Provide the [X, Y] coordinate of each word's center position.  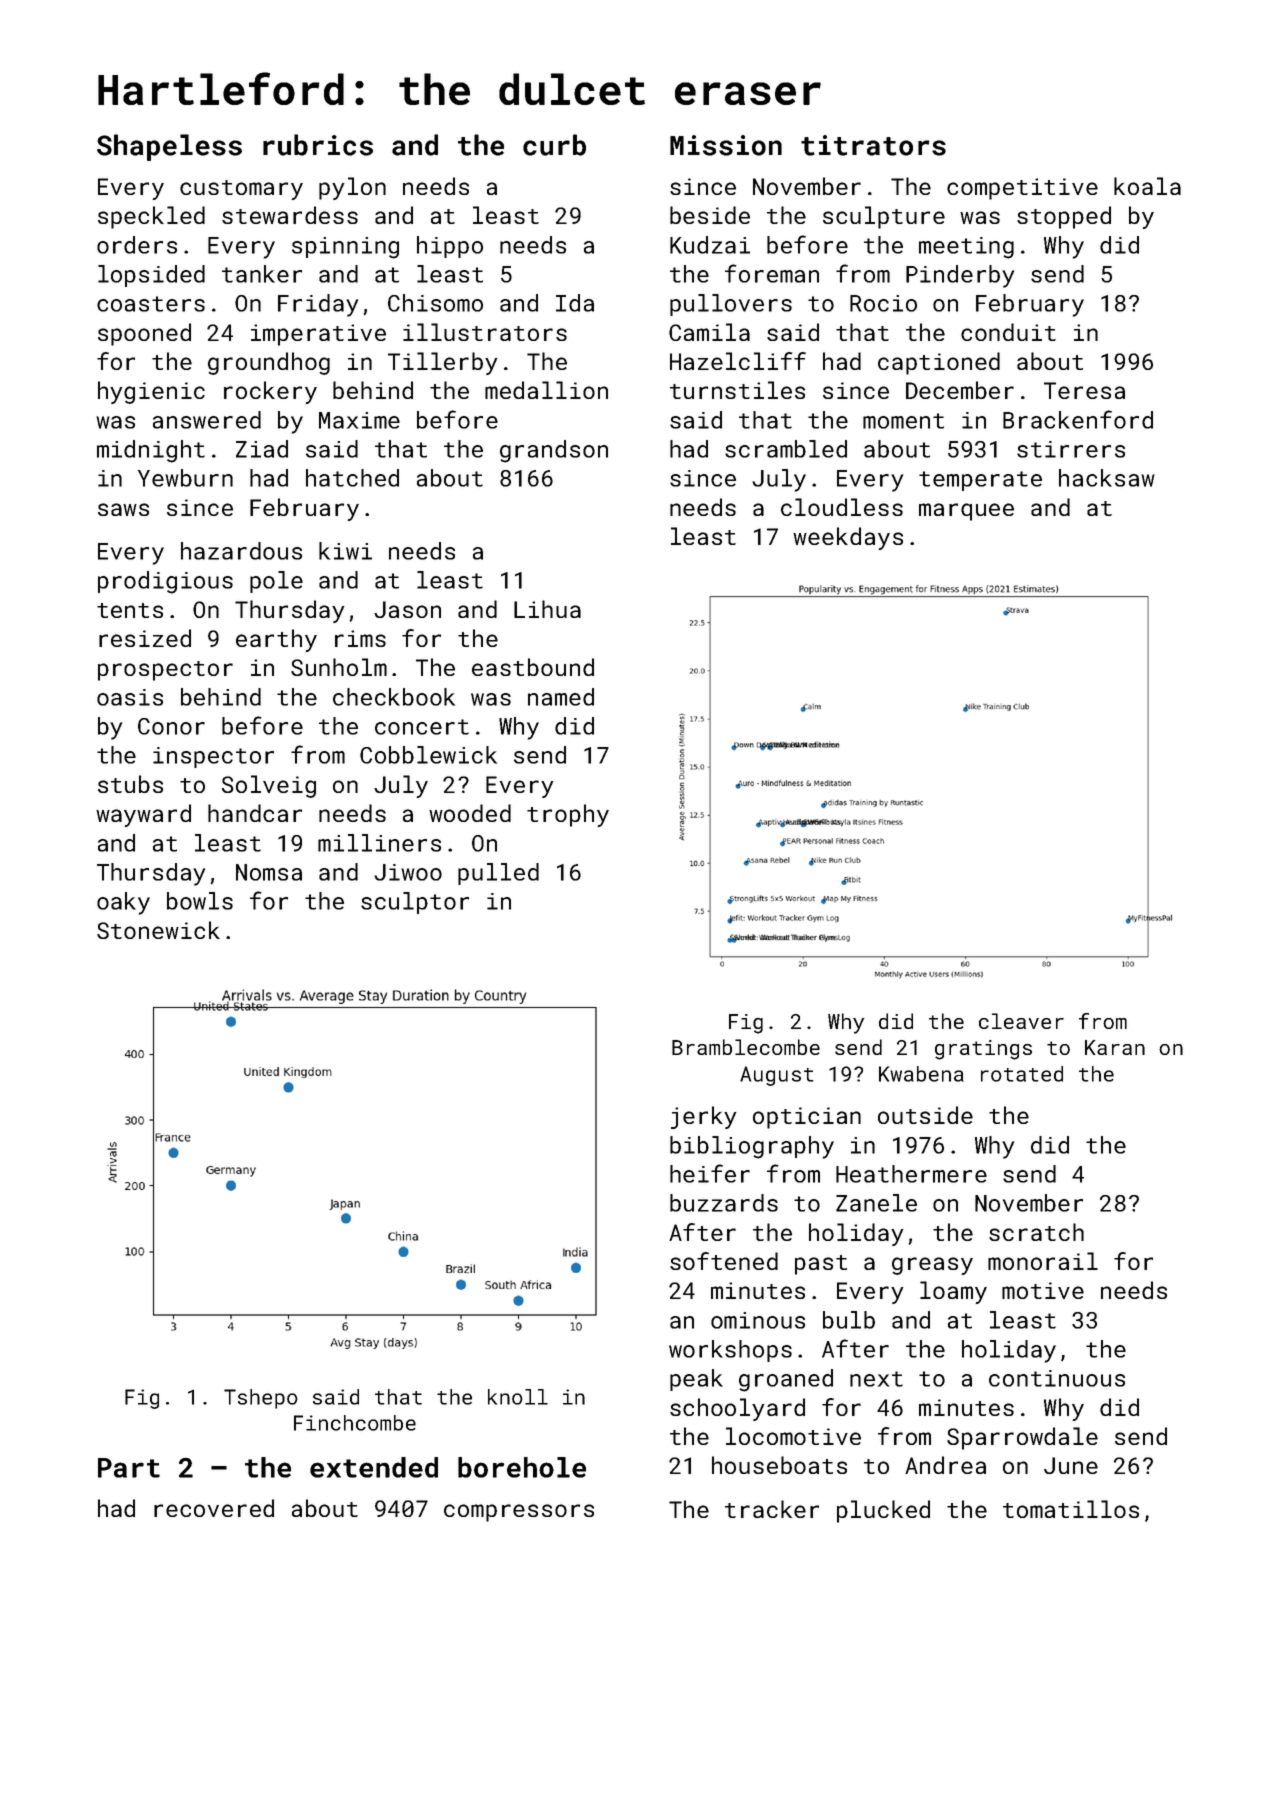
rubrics [318, 145]
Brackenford [1078, 419]
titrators [873, 145]
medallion [546, 390]
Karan [1115, 1047]
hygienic [151, 392]
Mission [726, 145]
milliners [379, 843]
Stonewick [158, 930]
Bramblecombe [746, 1047]
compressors [519, 1513]
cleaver [1021, 1021]
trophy [568, 815]
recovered [214, 1508]
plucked [883, 1511]
